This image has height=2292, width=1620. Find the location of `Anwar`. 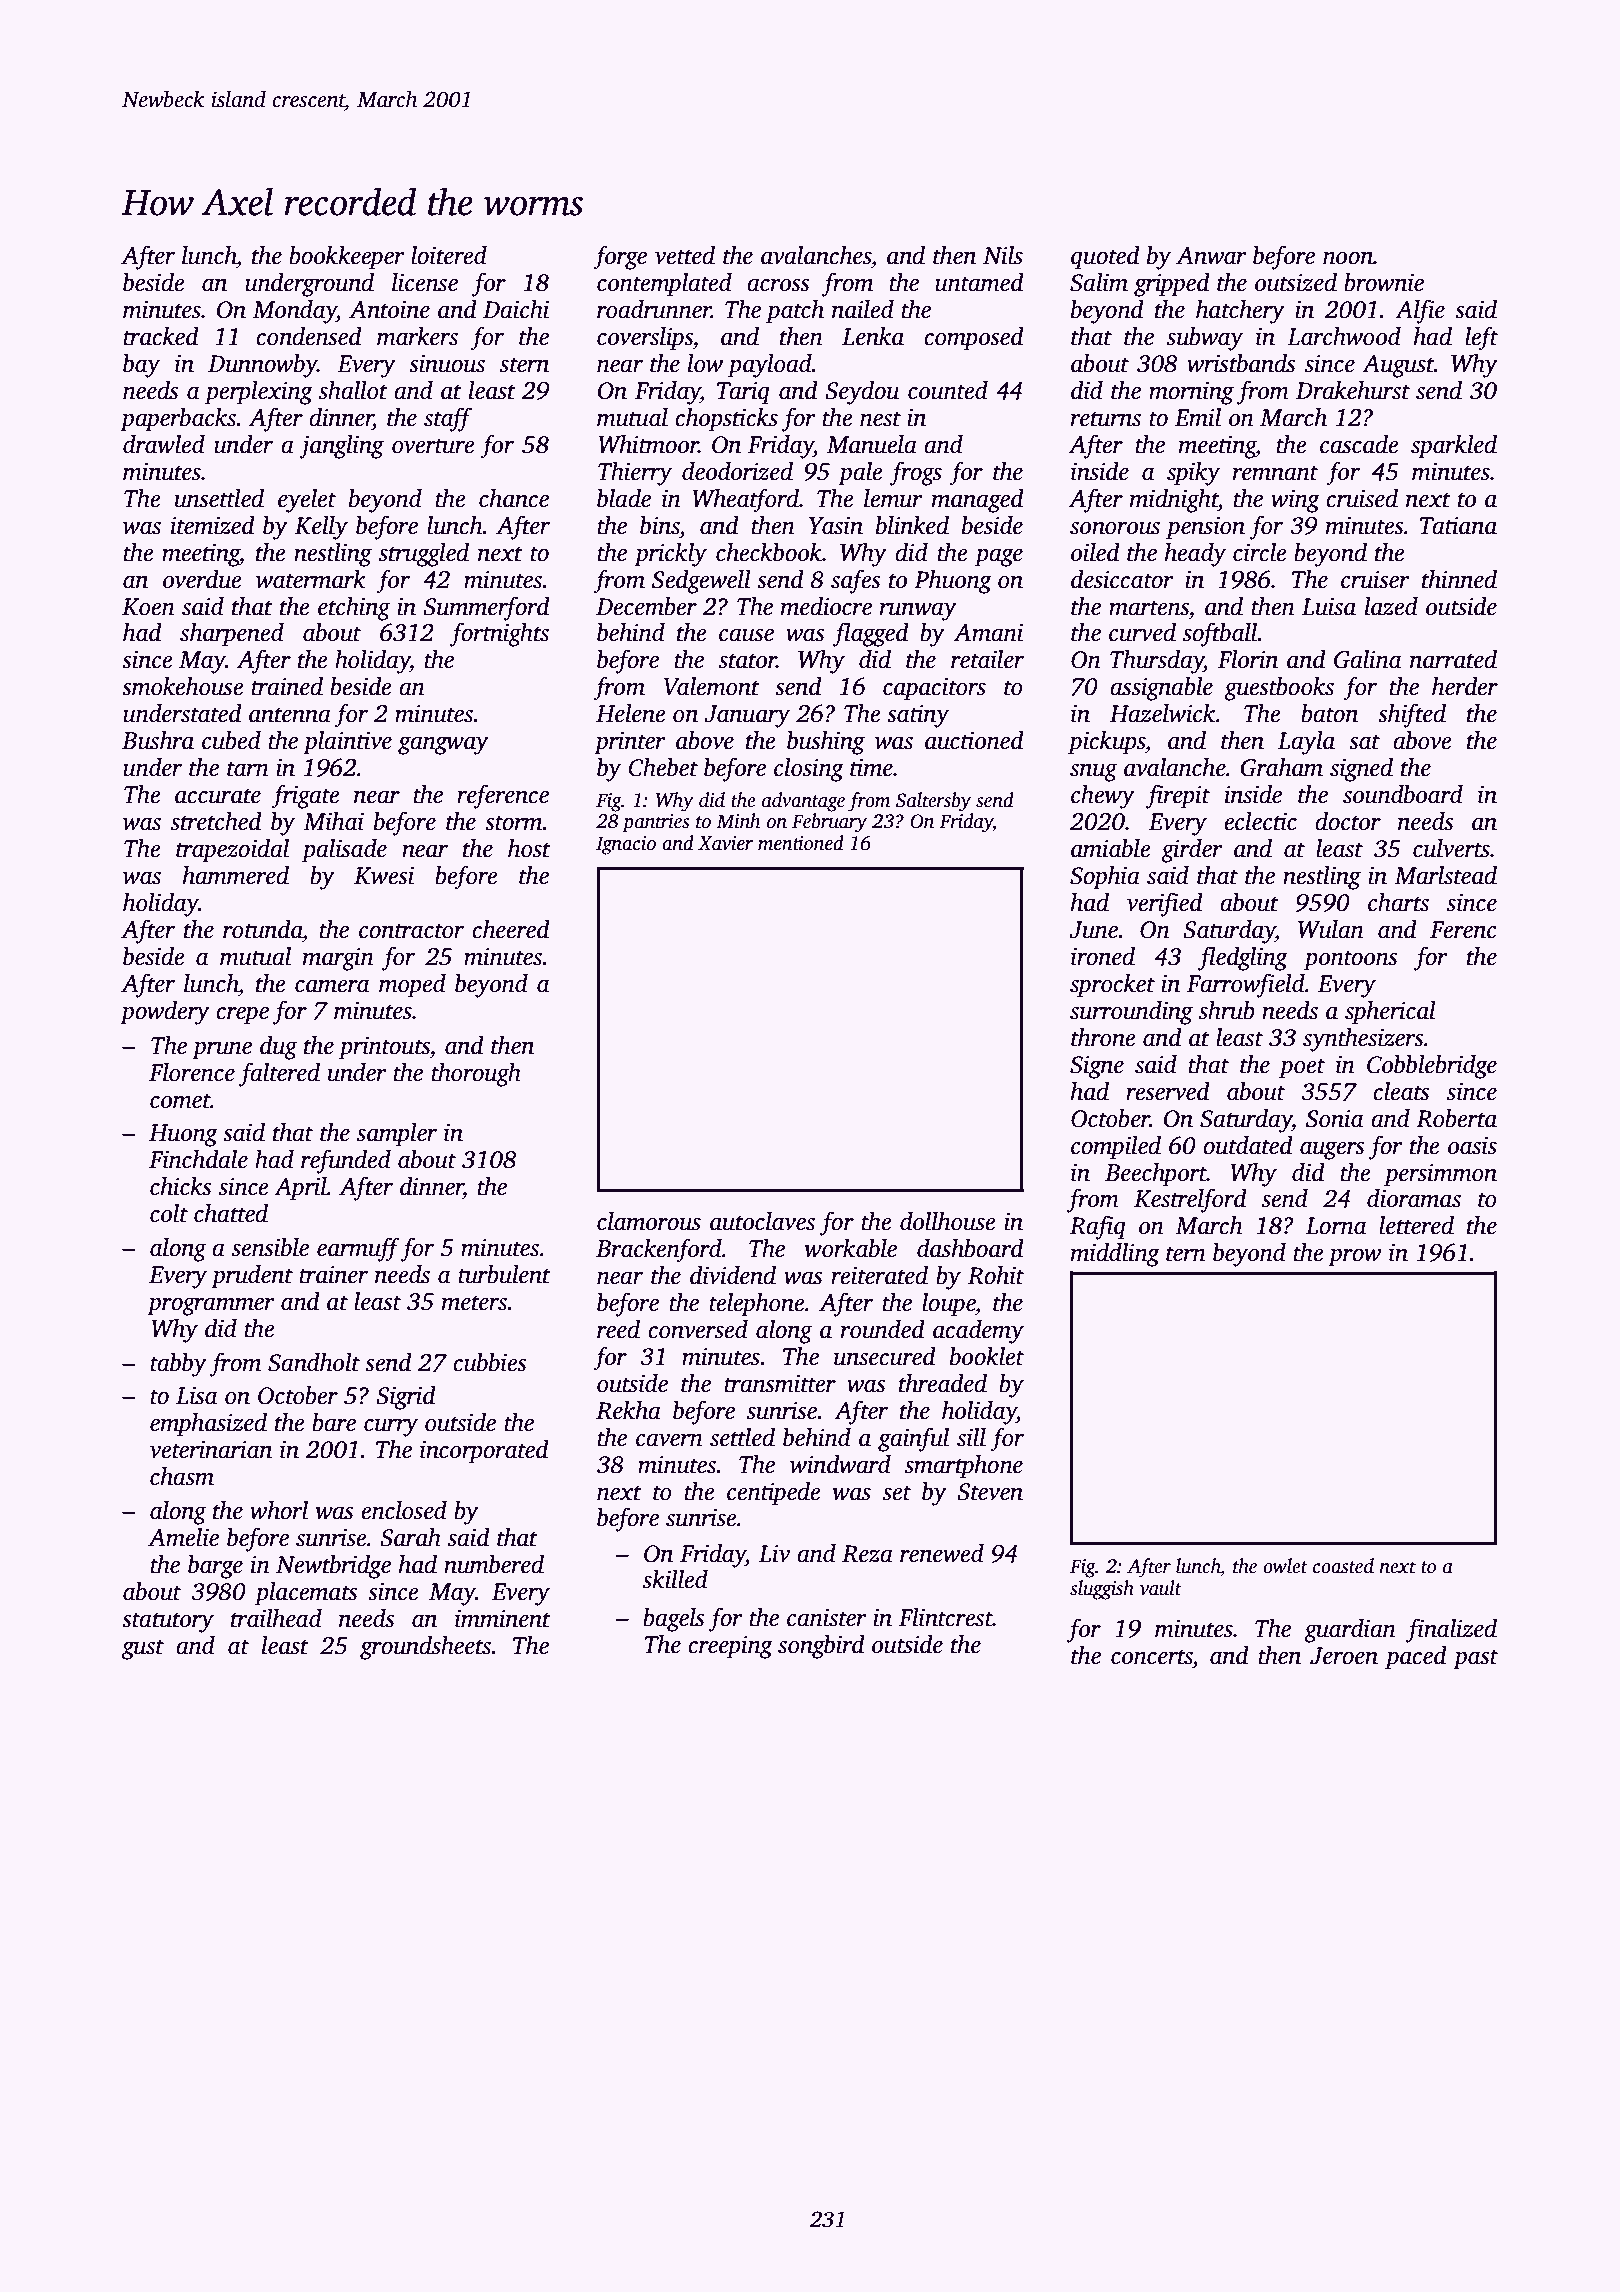

Anwar is located at coordinates (1211, 256).
